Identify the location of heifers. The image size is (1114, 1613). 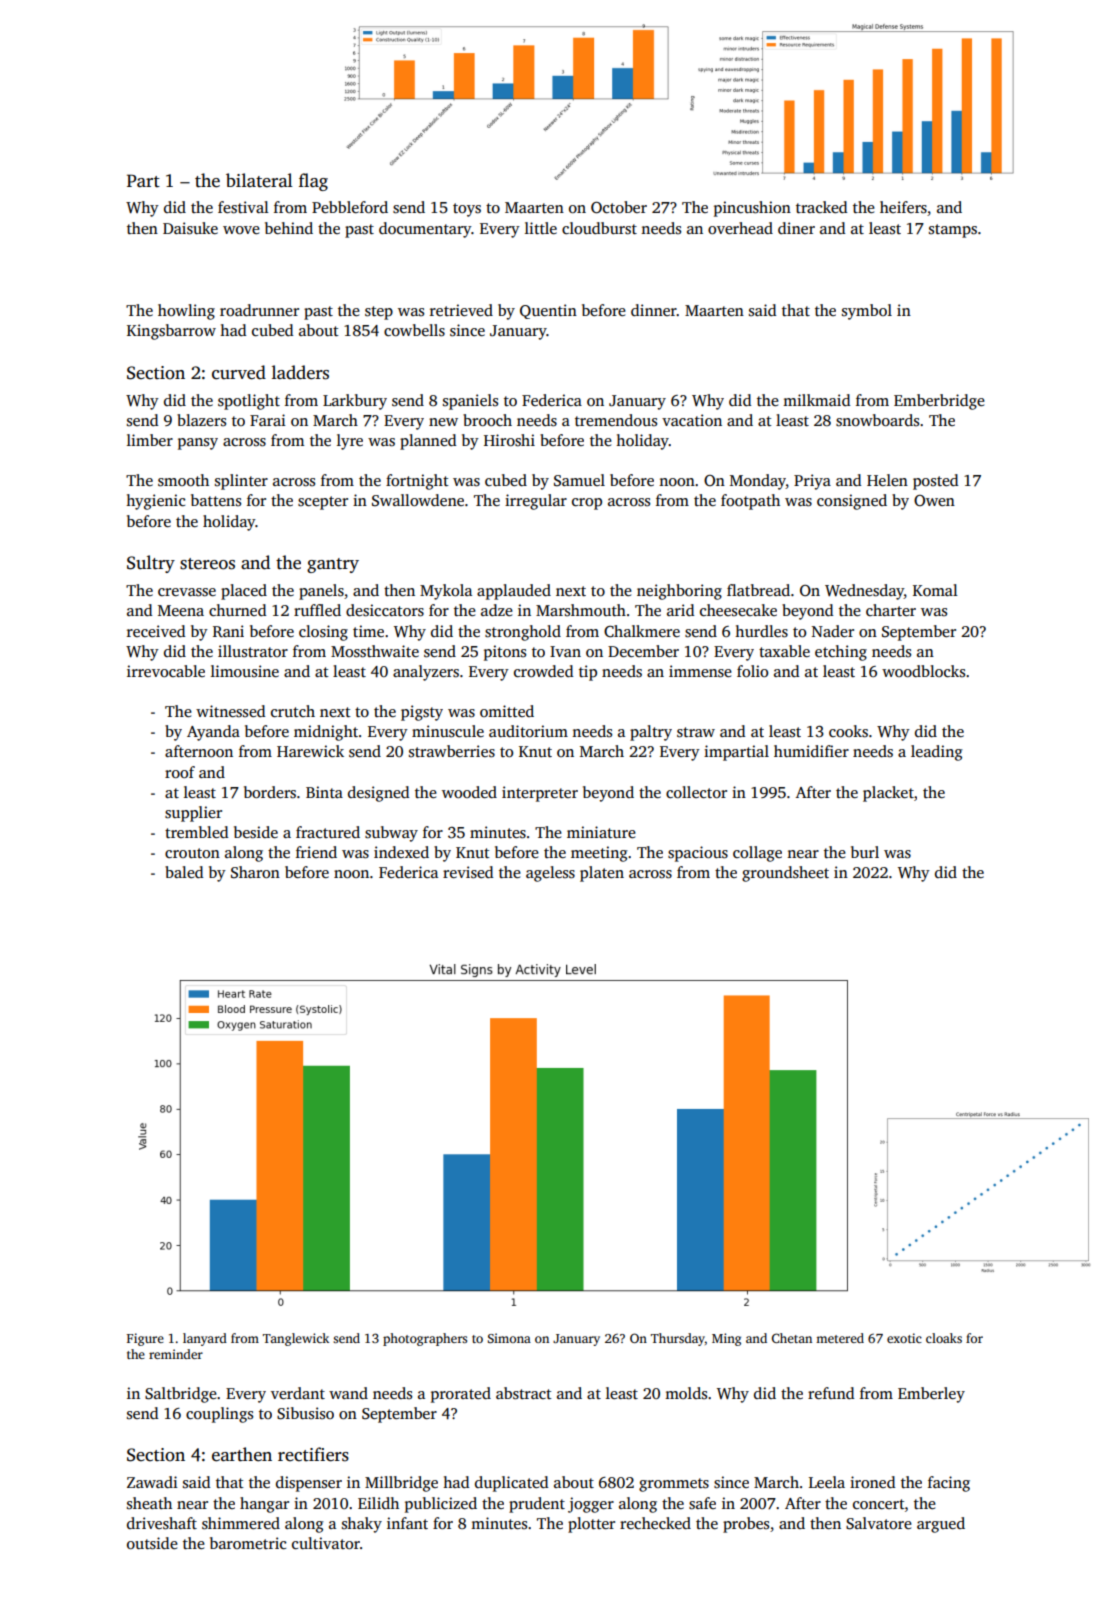
(903, 207).
